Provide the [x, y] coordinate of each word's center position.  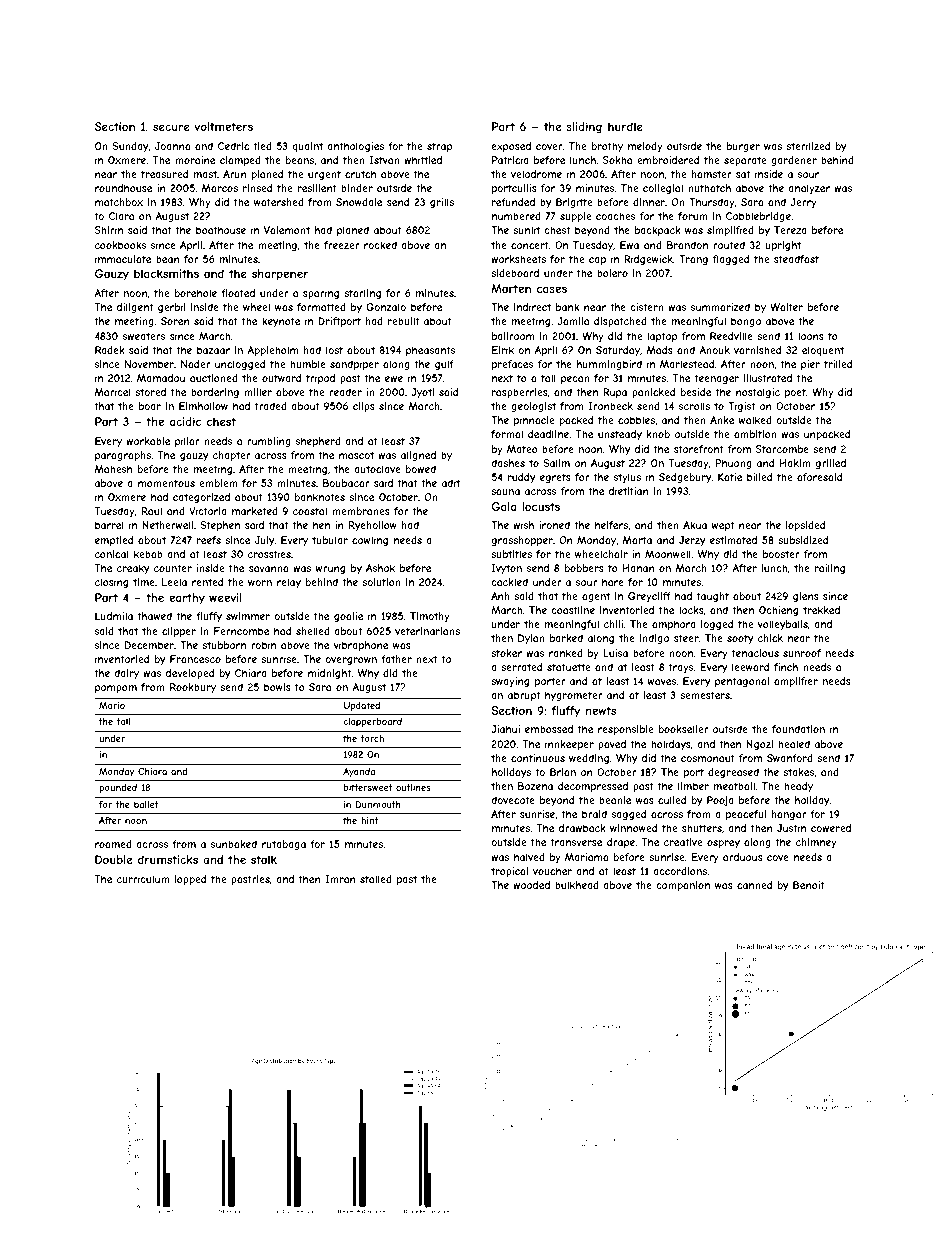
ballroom [513, 336]
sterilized [808, 146]
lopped [190, 880]
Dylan [531, 639]
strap [439, 147]
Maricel [113, 392]
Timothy [430, 617]
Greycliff [649, 597]
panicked [653, 393]
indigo [654, 639]
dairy [126, 674]
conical [112, 554]
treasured [164, 174]
